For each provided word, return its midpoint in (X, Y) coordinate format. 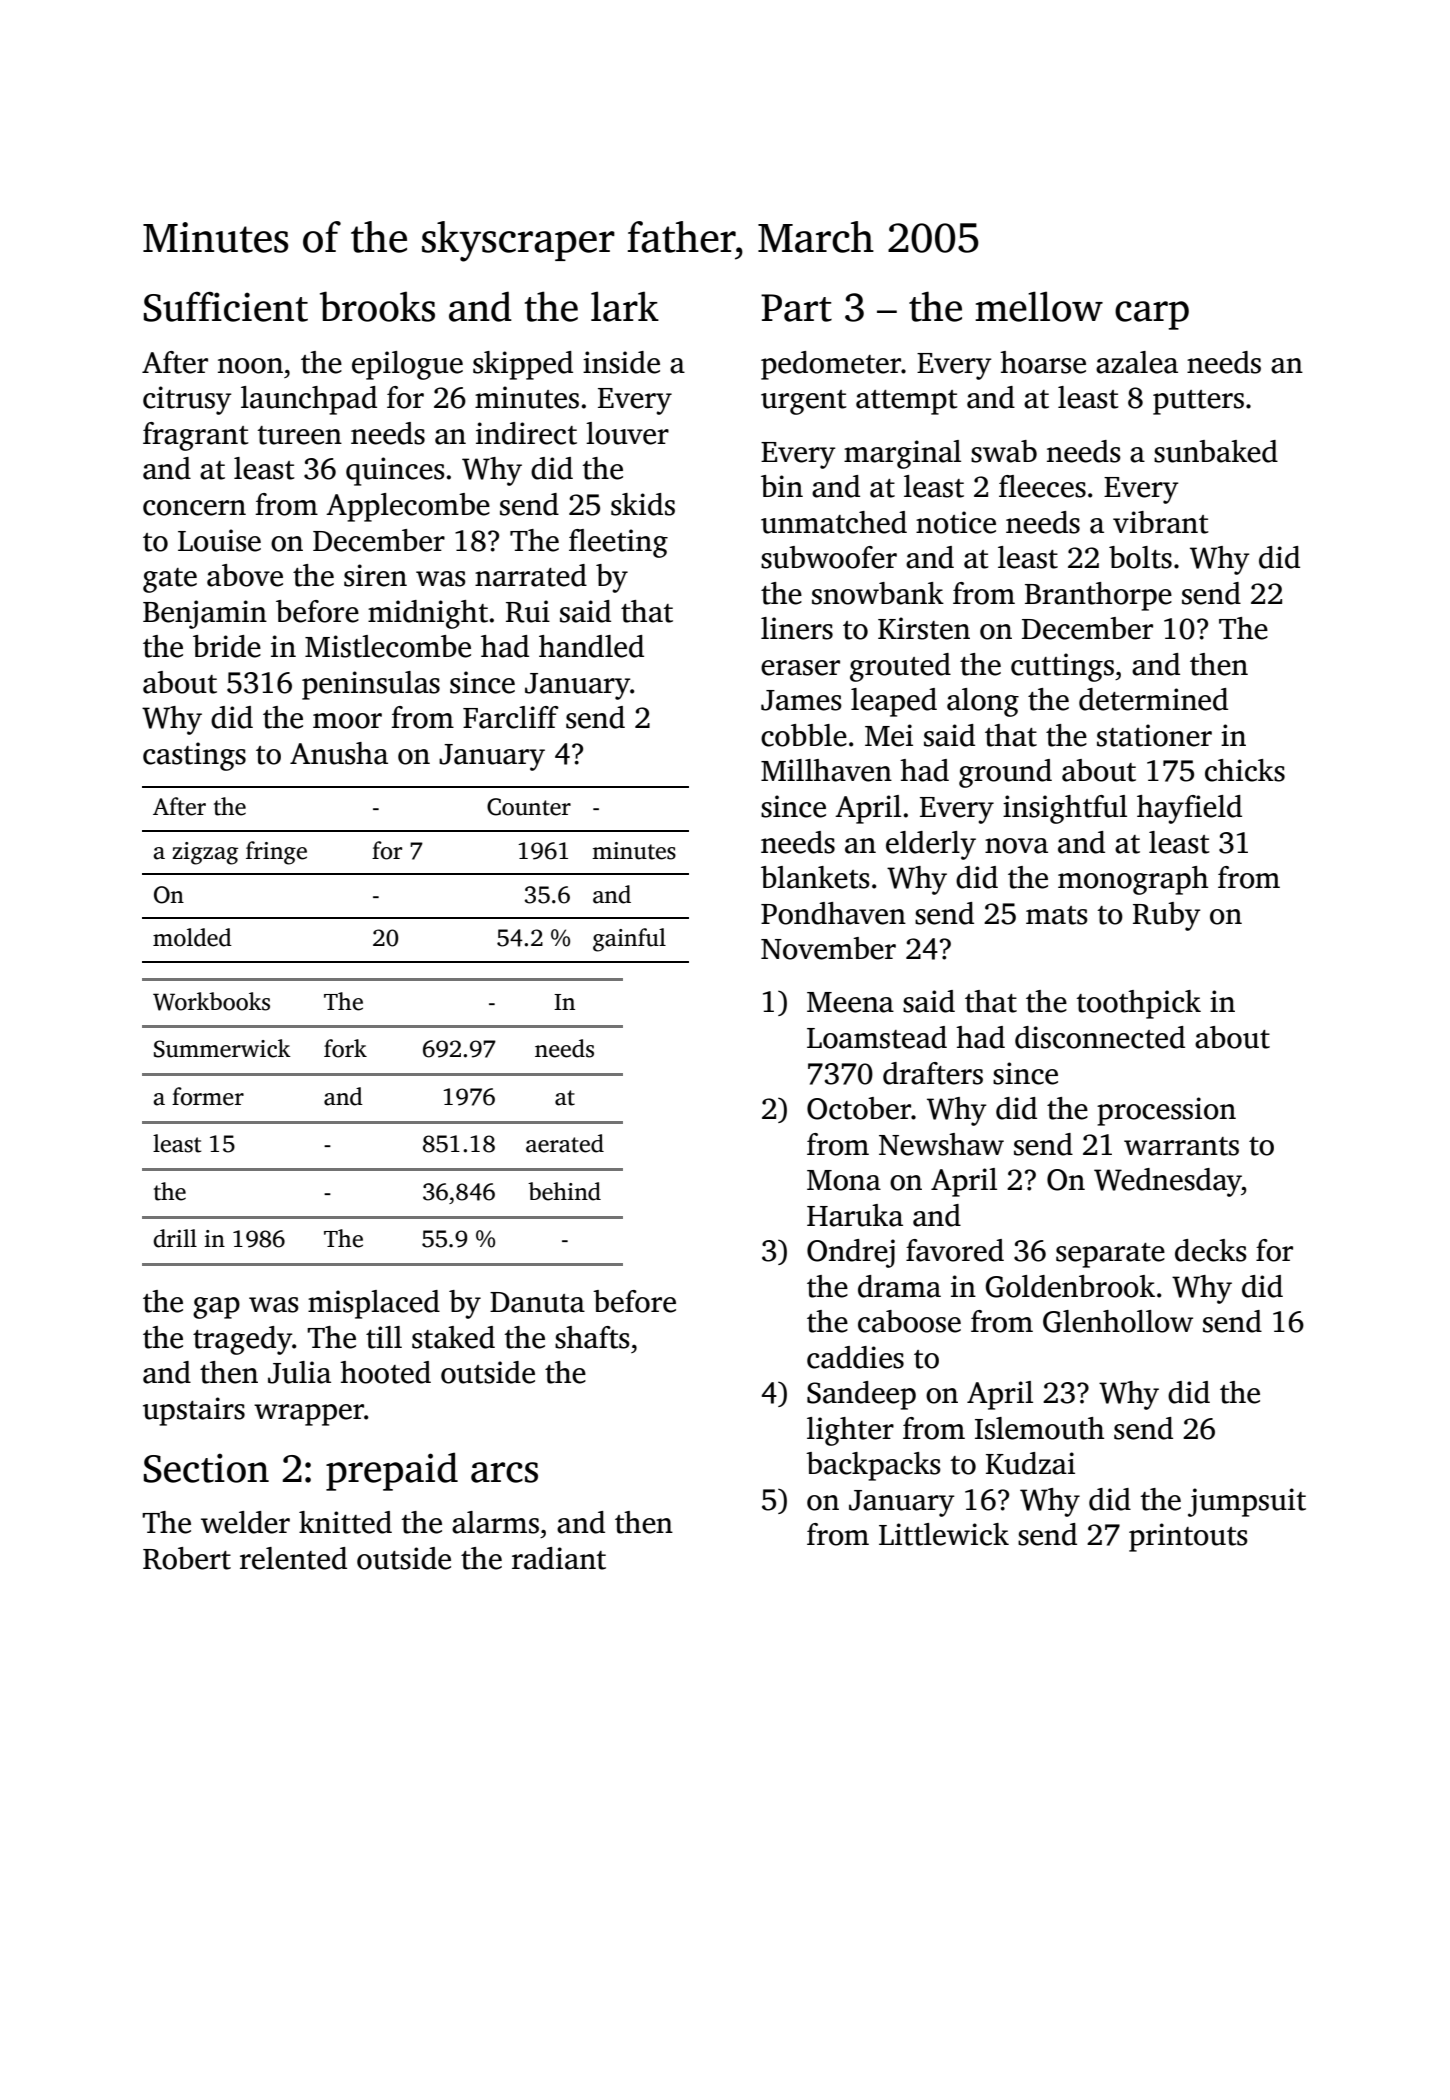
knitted (345, 1522)
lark (625, 306)
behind (564, 1191)
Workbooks (211, 1001)
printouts (1188, 1537)
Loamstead (877, 1037)
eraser (800, 668)
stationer (1154, 735)
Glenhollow (1118, 1321)
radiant (559, 1558)
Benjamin (205, 614)
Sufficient (226, 307)
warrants (1181, 1146)
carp (1152, 315)
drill (175, 1238)
